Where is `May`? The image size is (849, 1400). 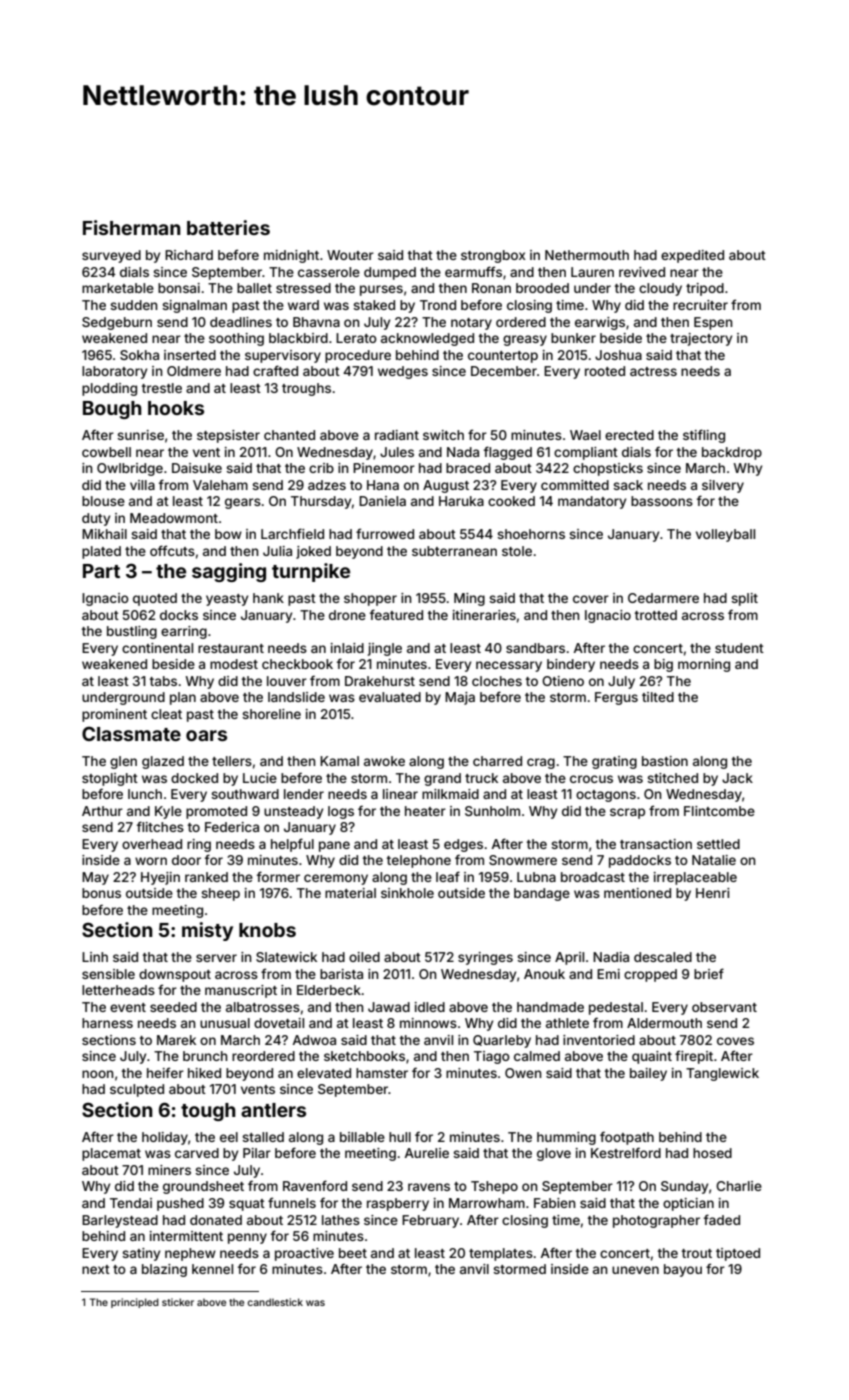
May is located at coordinates (95, 878).
